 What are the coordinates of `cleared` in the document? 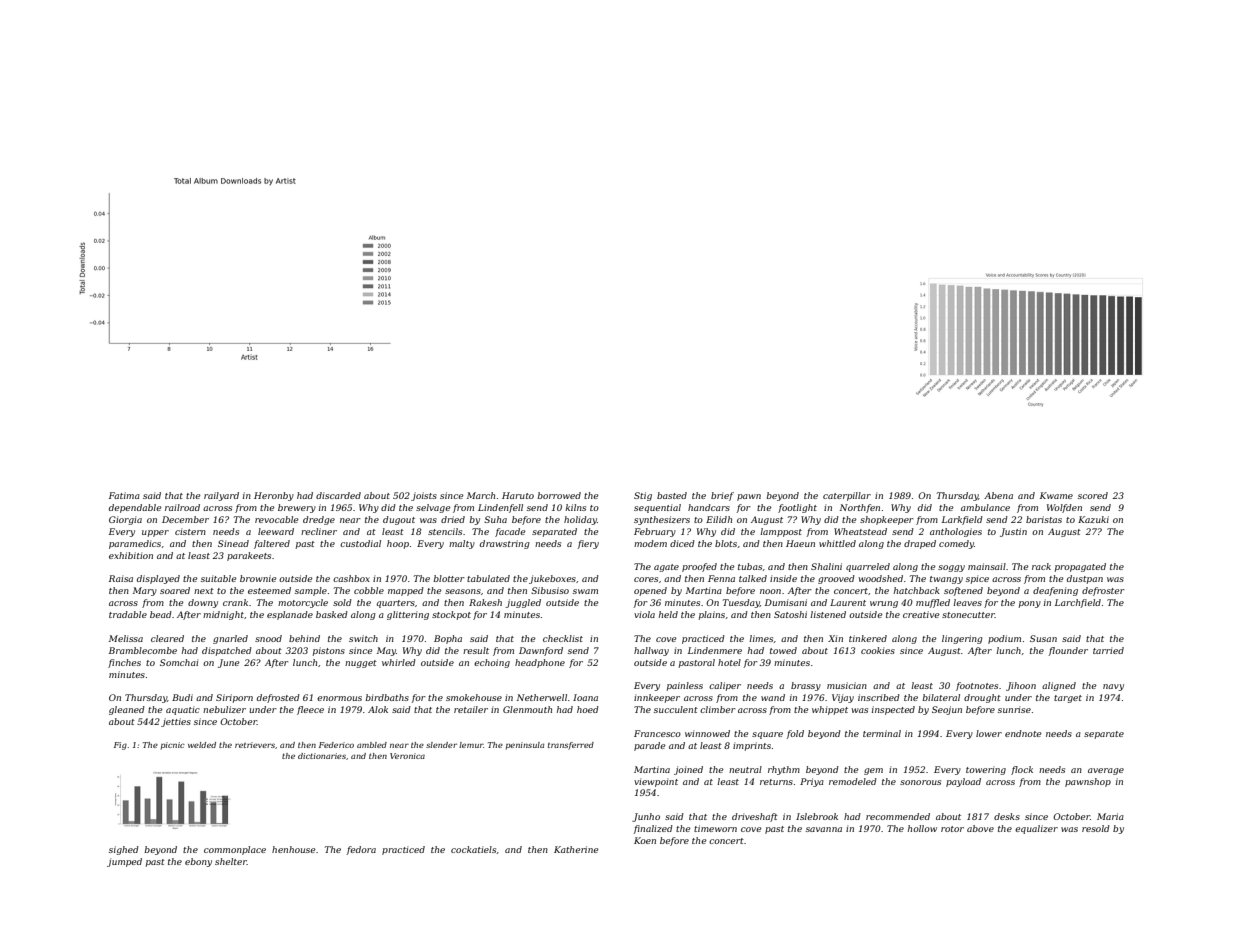 It's located at (167, 638).
